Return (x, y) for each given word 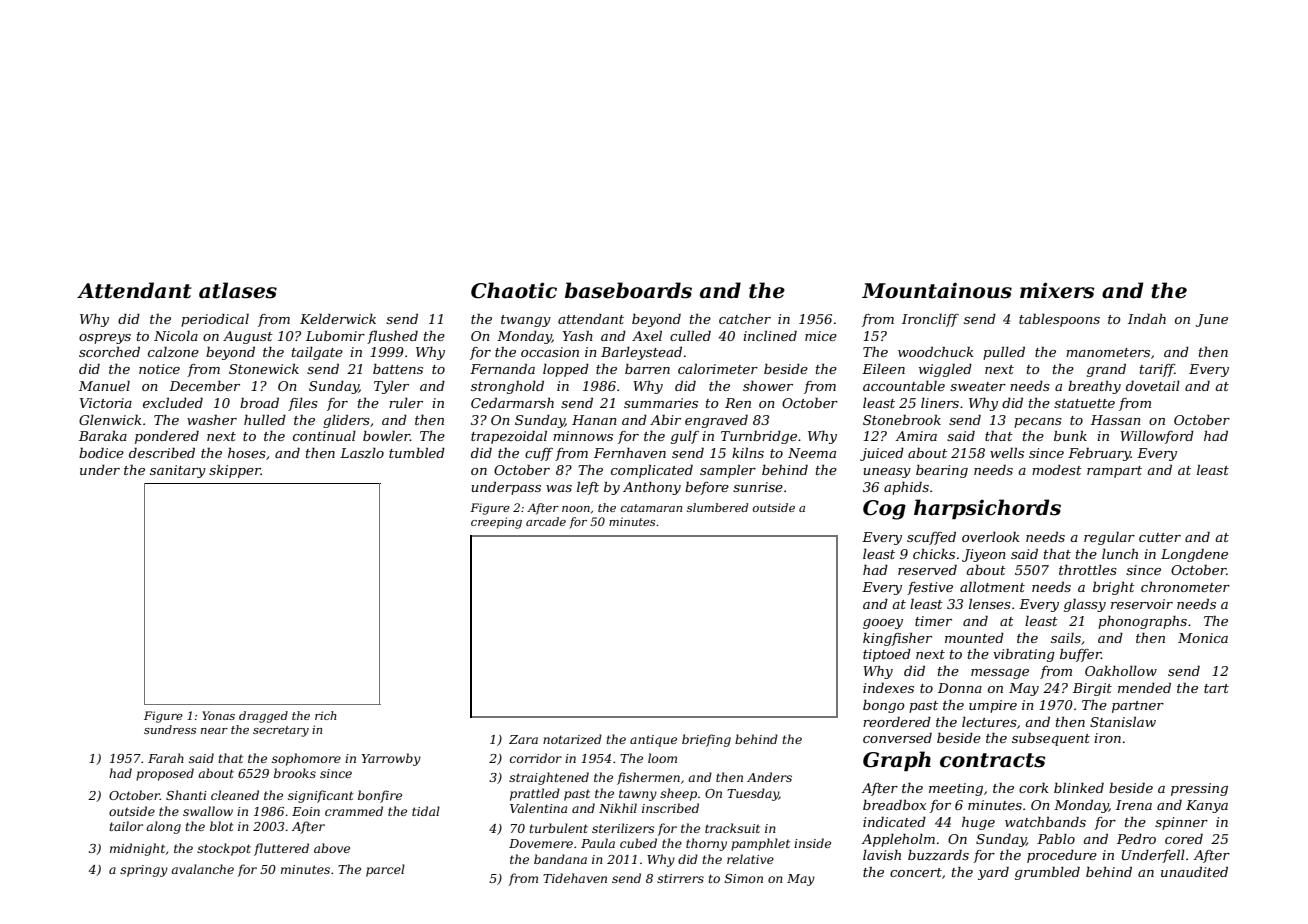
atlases (238, 290)
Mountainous (937, 290)
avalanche (202, 869)
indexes (888, 688)
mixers (1057, 290)
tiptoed (887, 655)
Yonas (218, 715)
